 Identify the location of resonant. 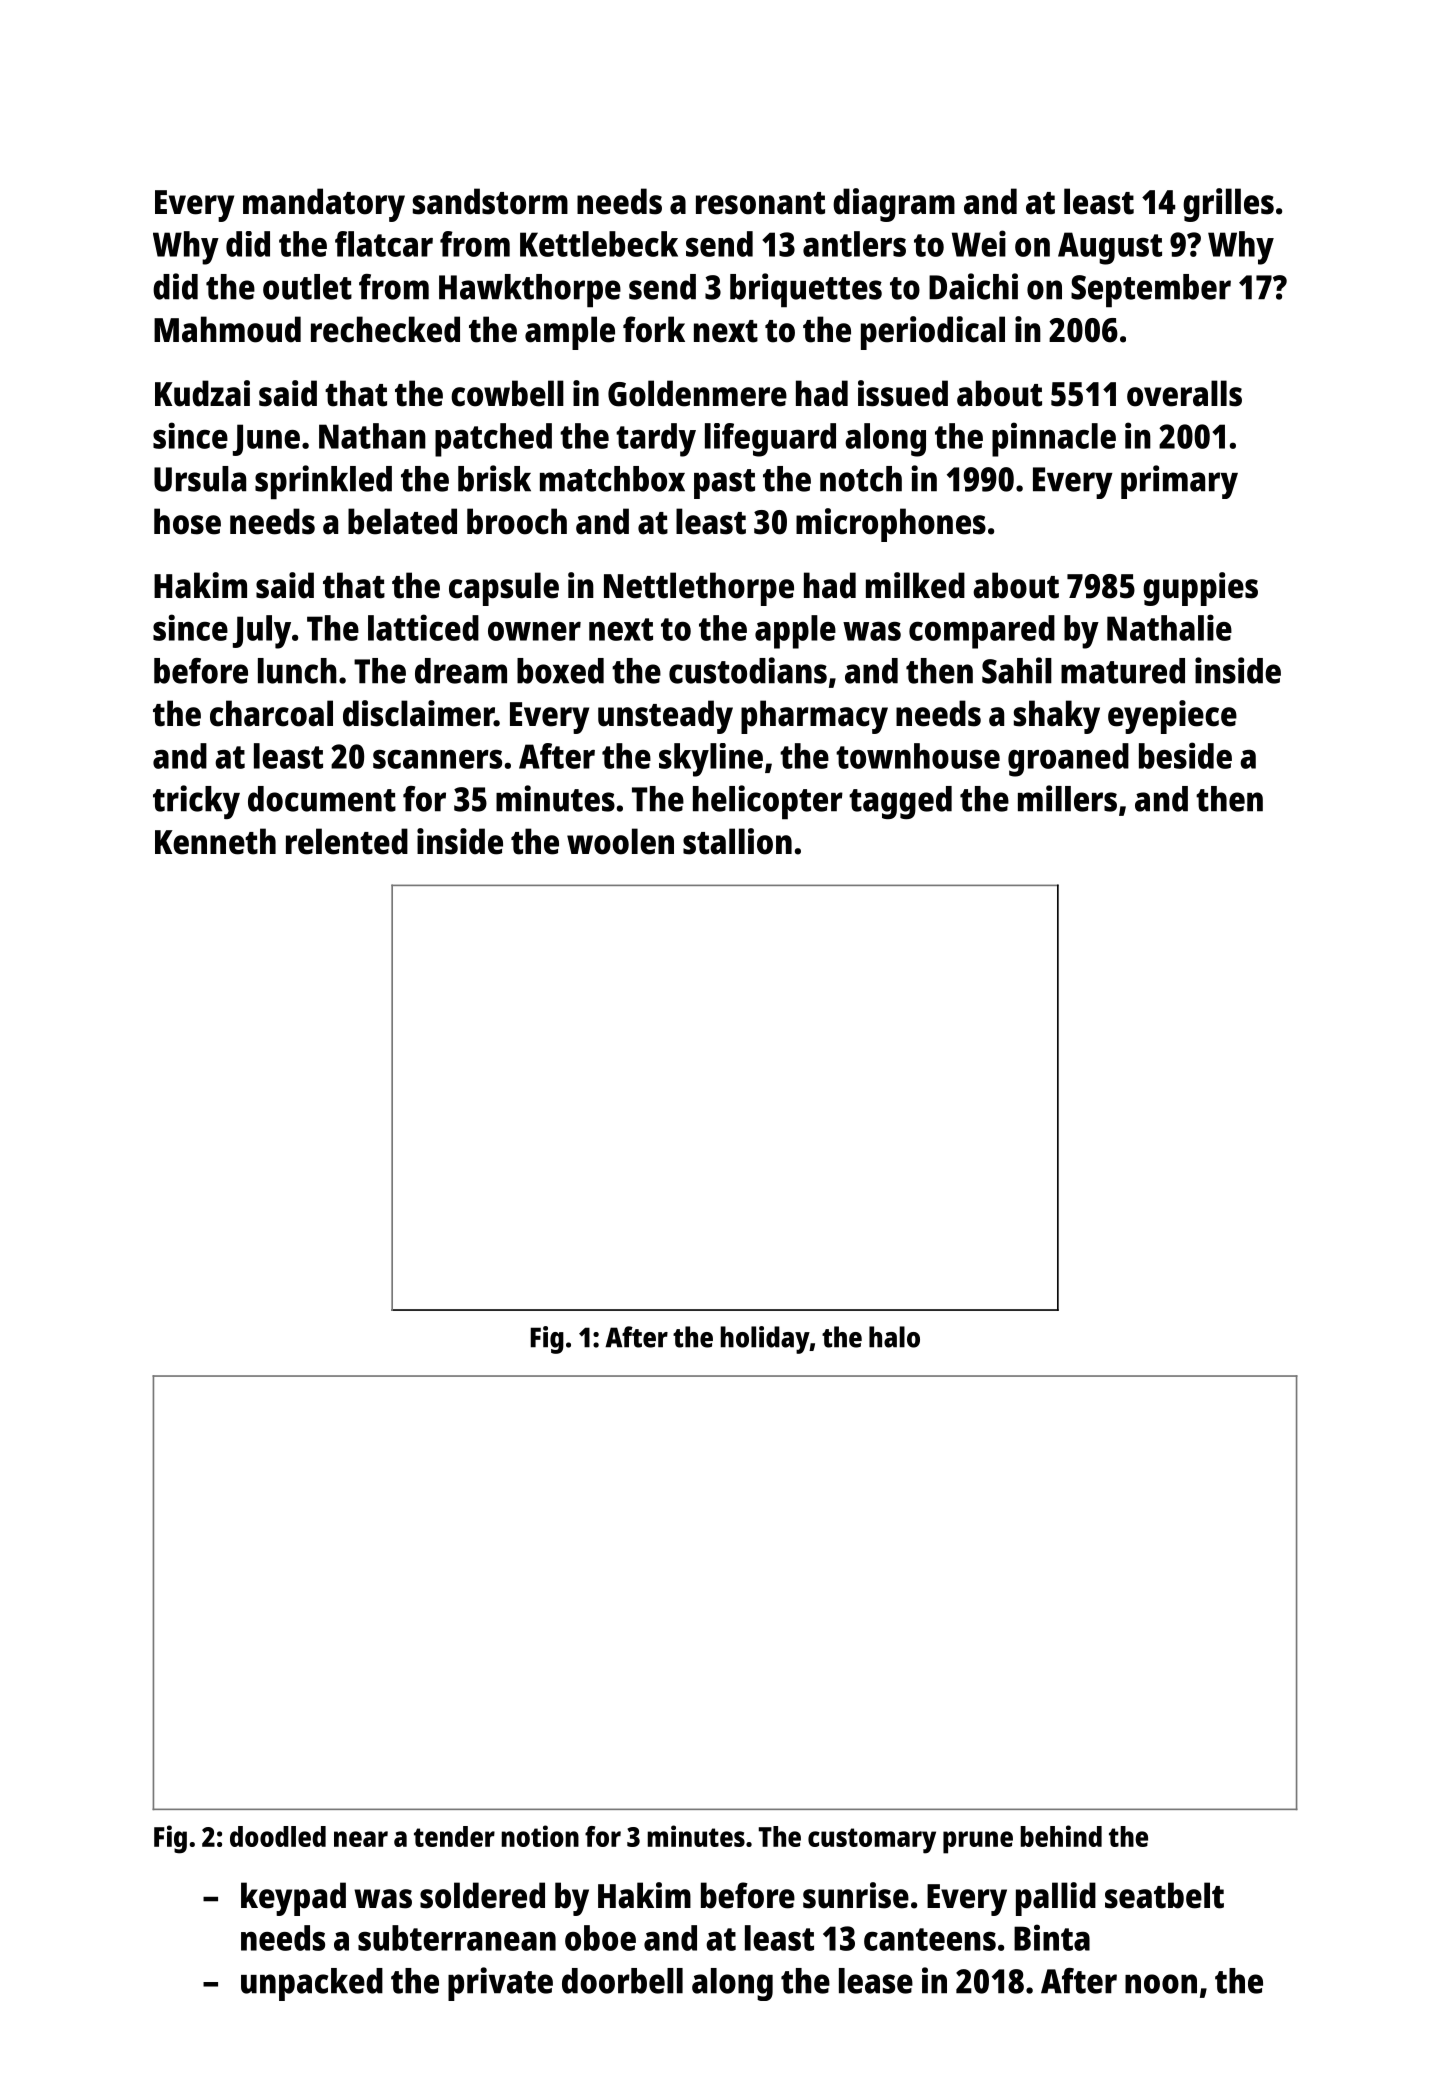
(760, 203).
